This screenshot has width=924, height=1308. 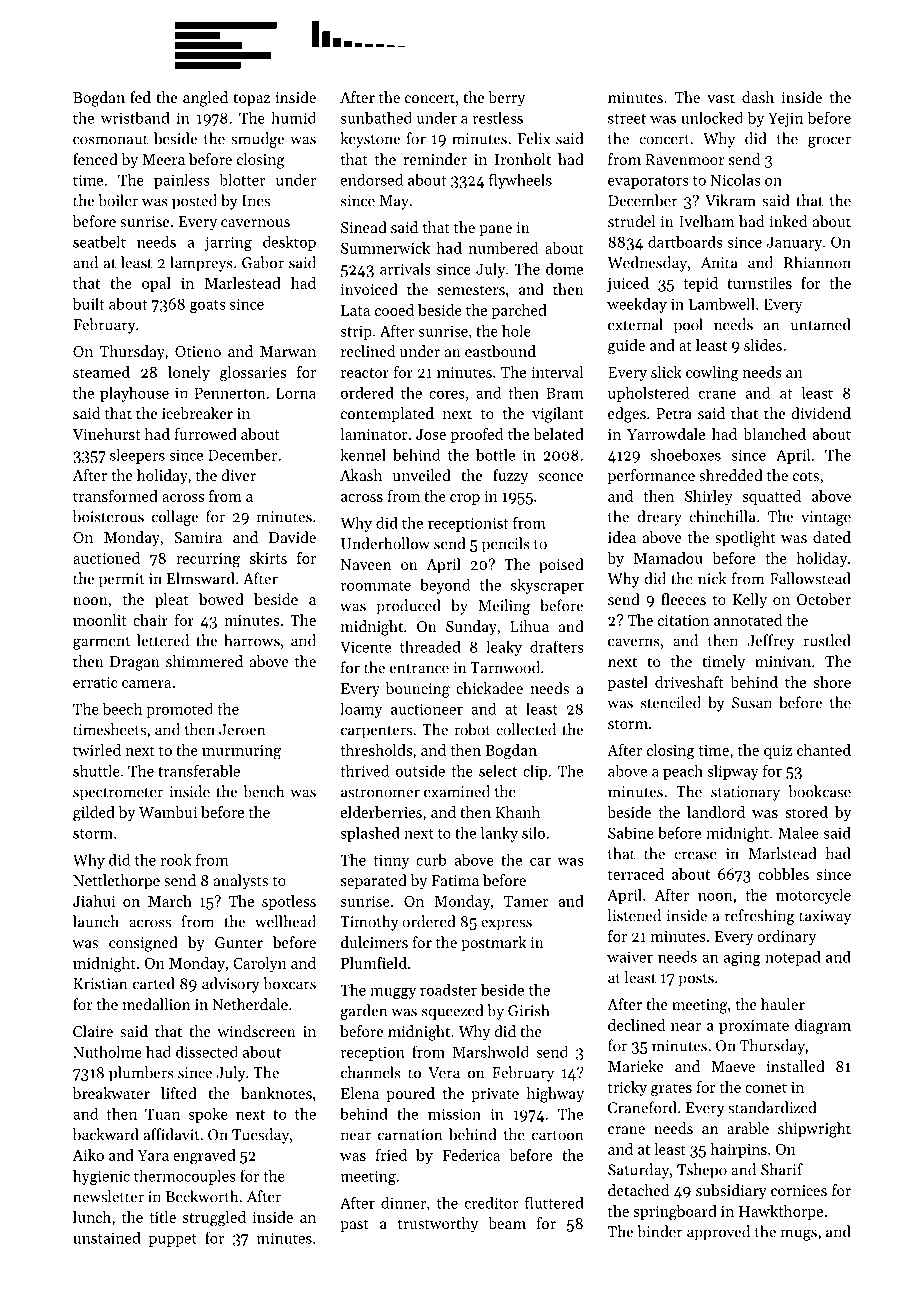 I want to click on waiver, so click(x=630, y=957).
